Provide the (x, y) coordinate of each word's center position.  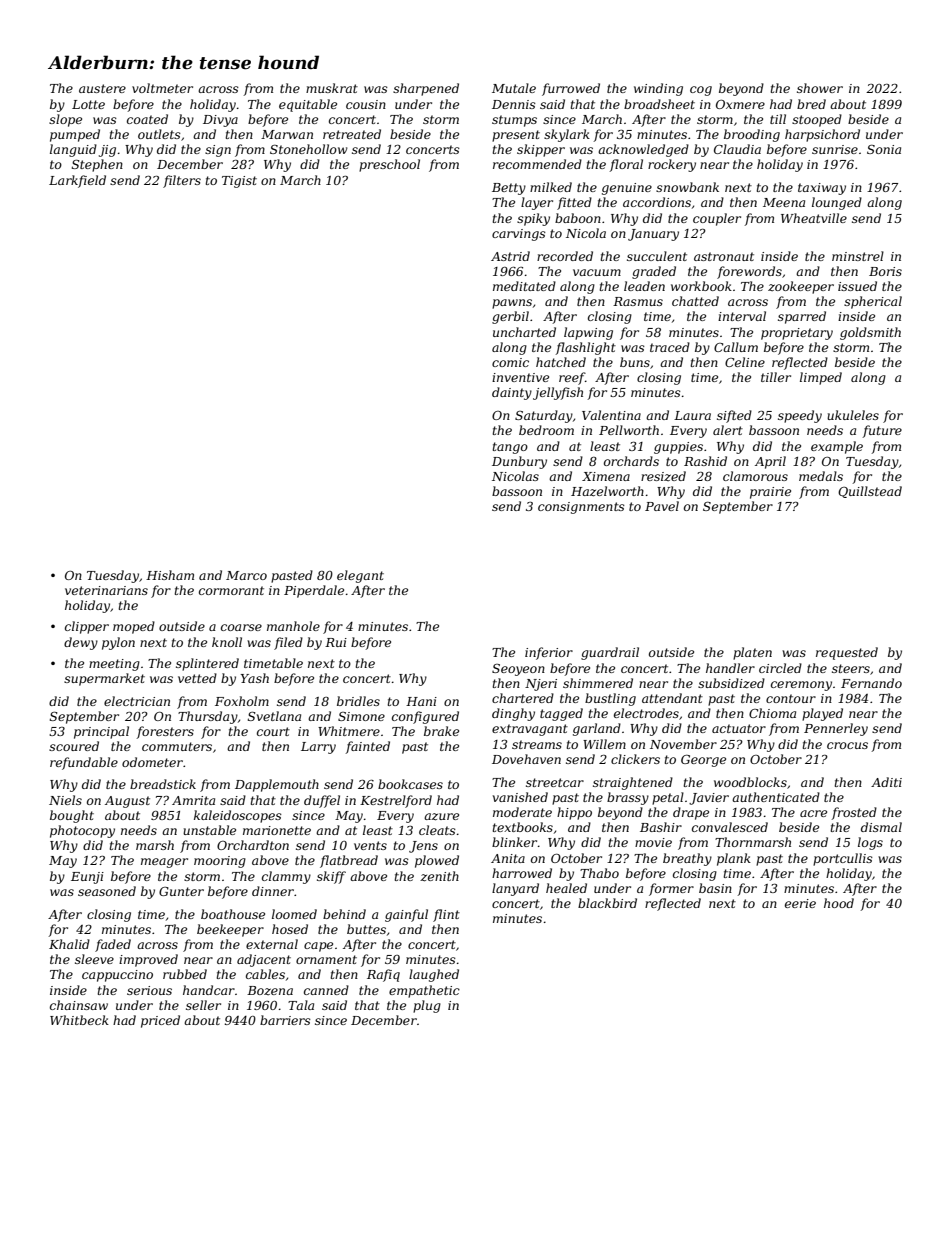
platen (752, 653)
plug (427, 1006)
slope (65, 120)
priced (160, 1021)
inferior (549, 653)
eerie (800, 903)
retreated (352, 134)
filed (288, 643)
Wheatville (814, 218)
